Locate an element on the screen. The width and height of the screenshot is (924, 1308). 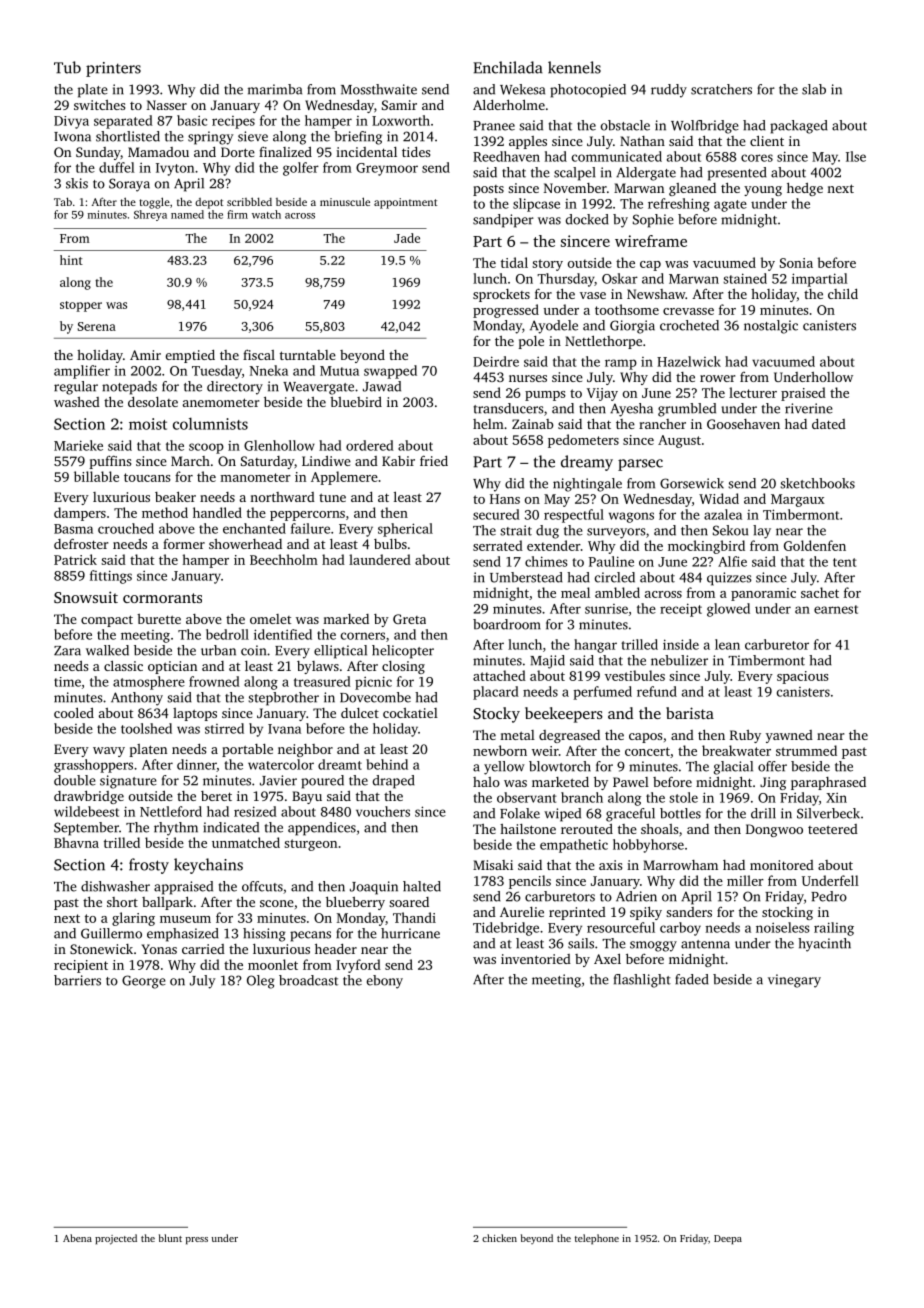
Mossthwaite is located at coordinates (379, 89).
